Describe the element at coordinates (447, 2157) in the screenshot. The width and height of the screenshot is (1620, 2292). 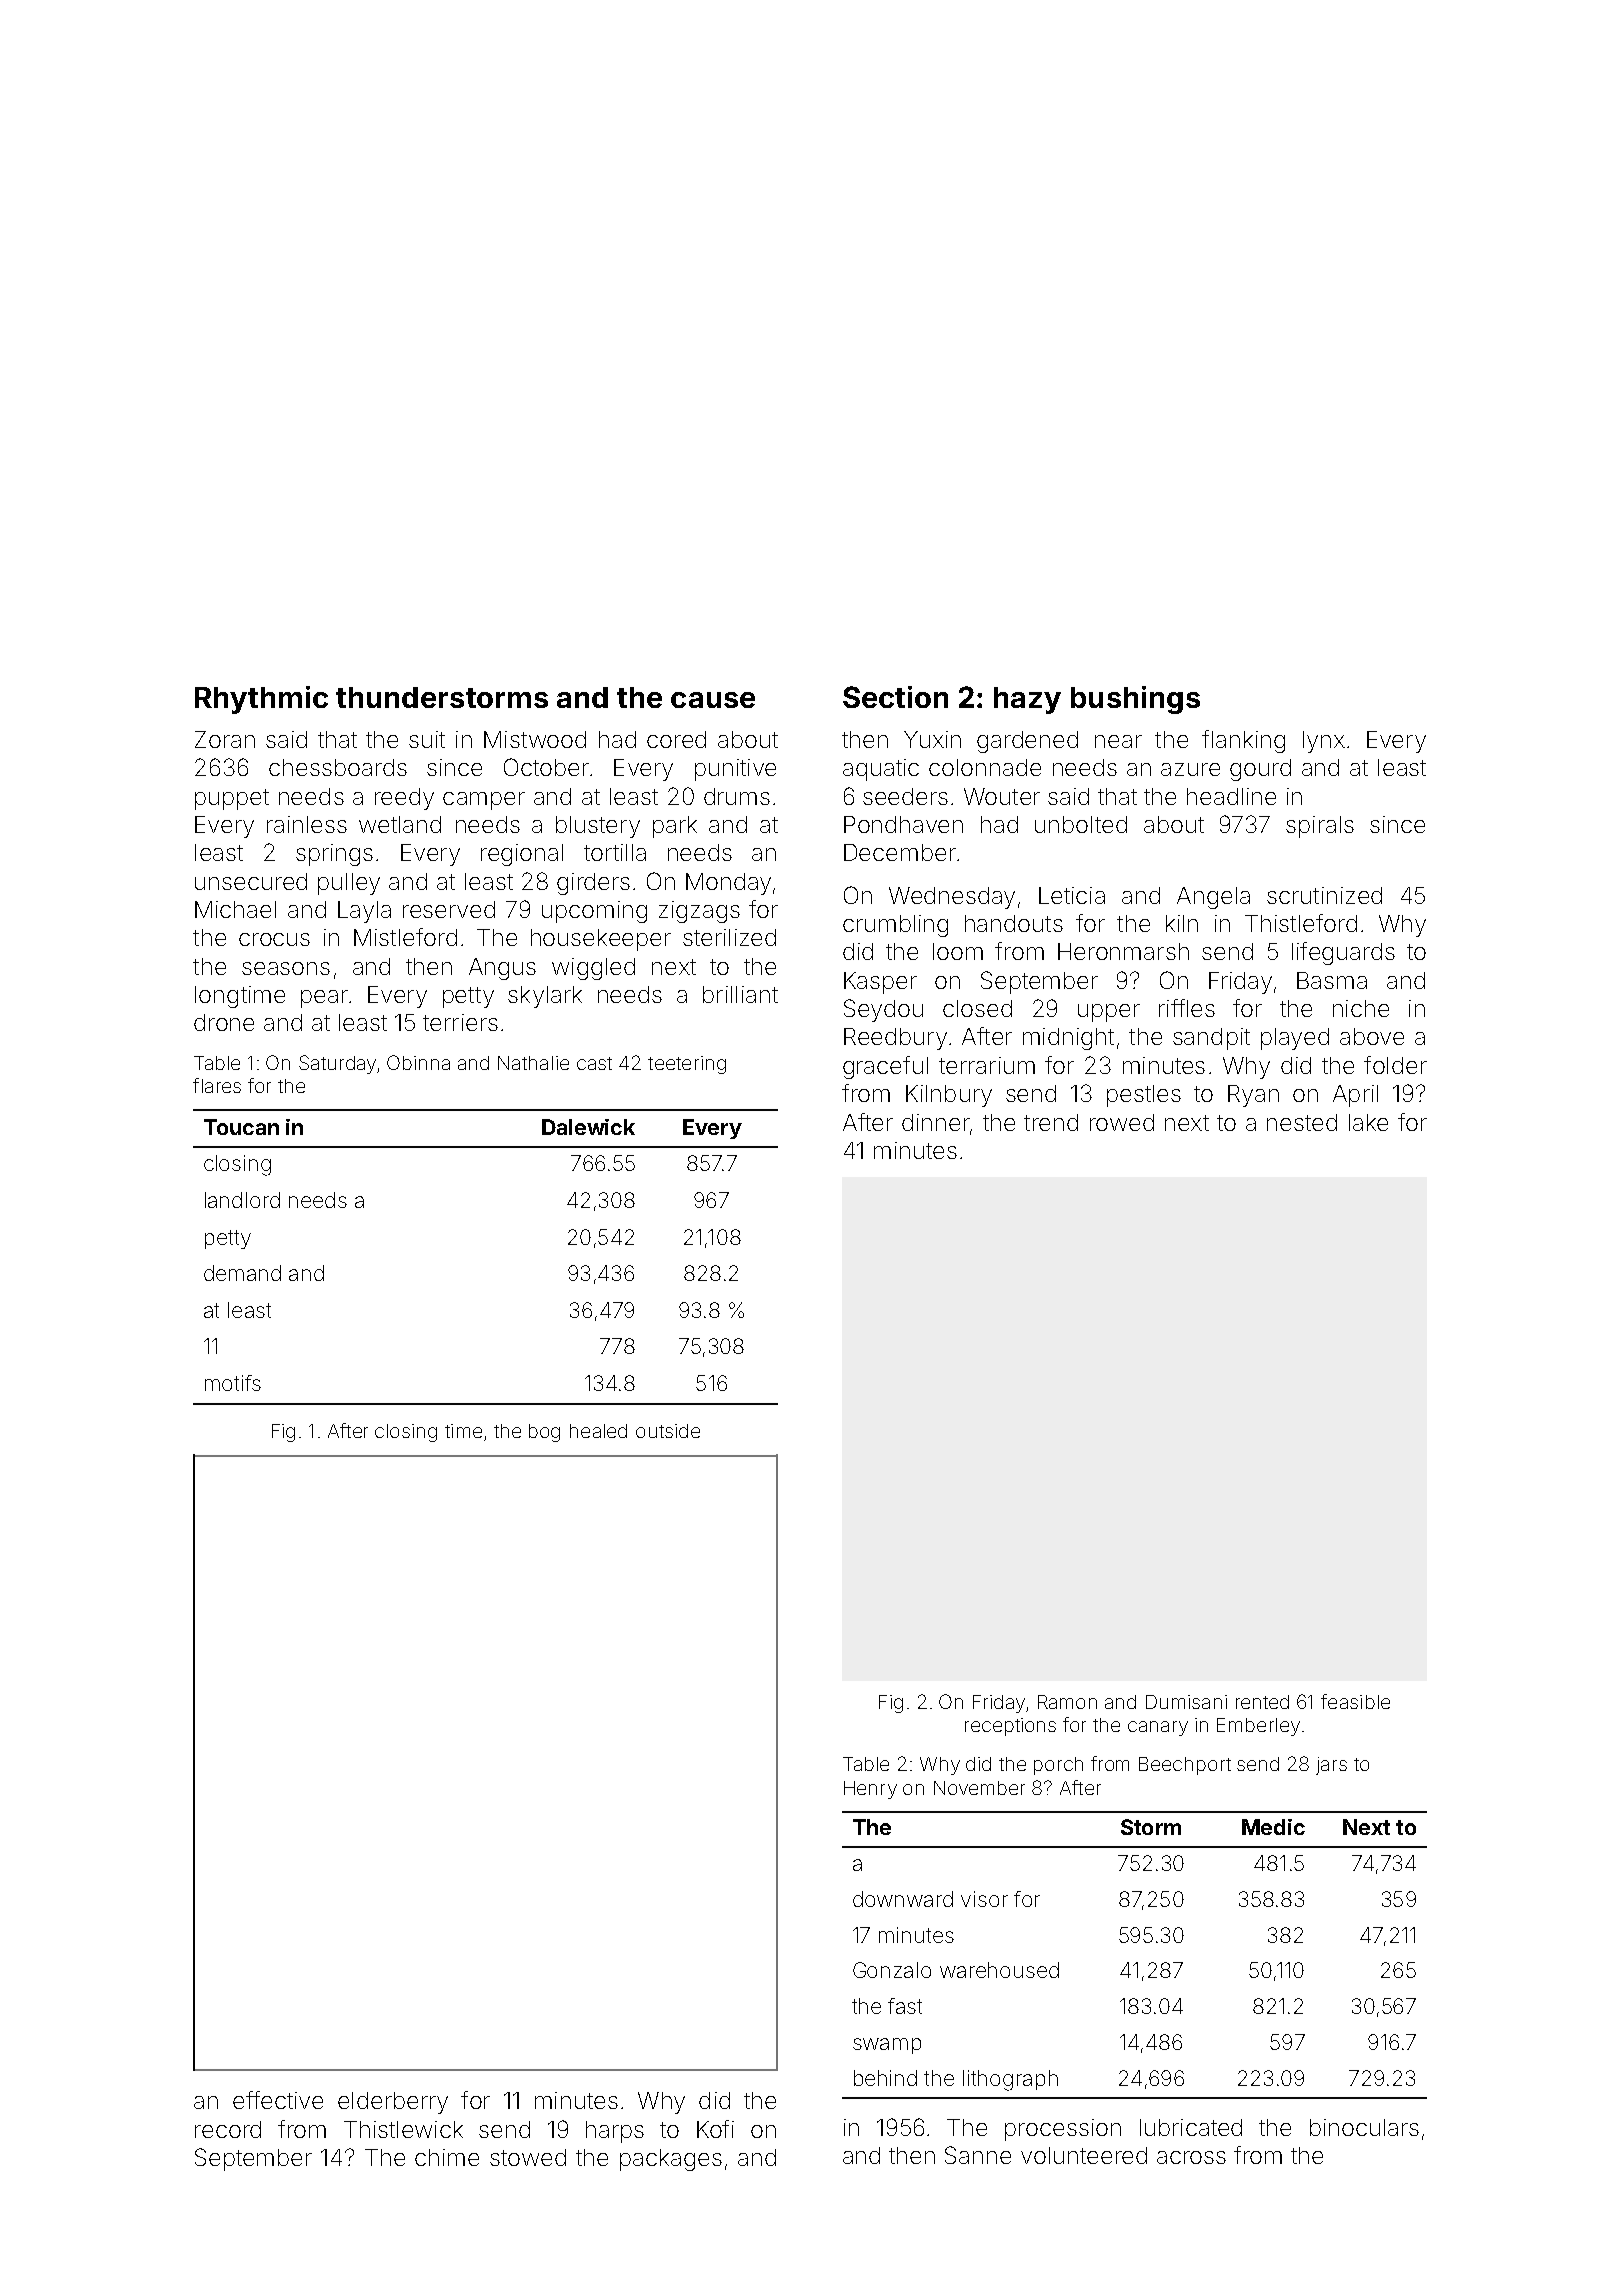
I see `chime` at that location.
